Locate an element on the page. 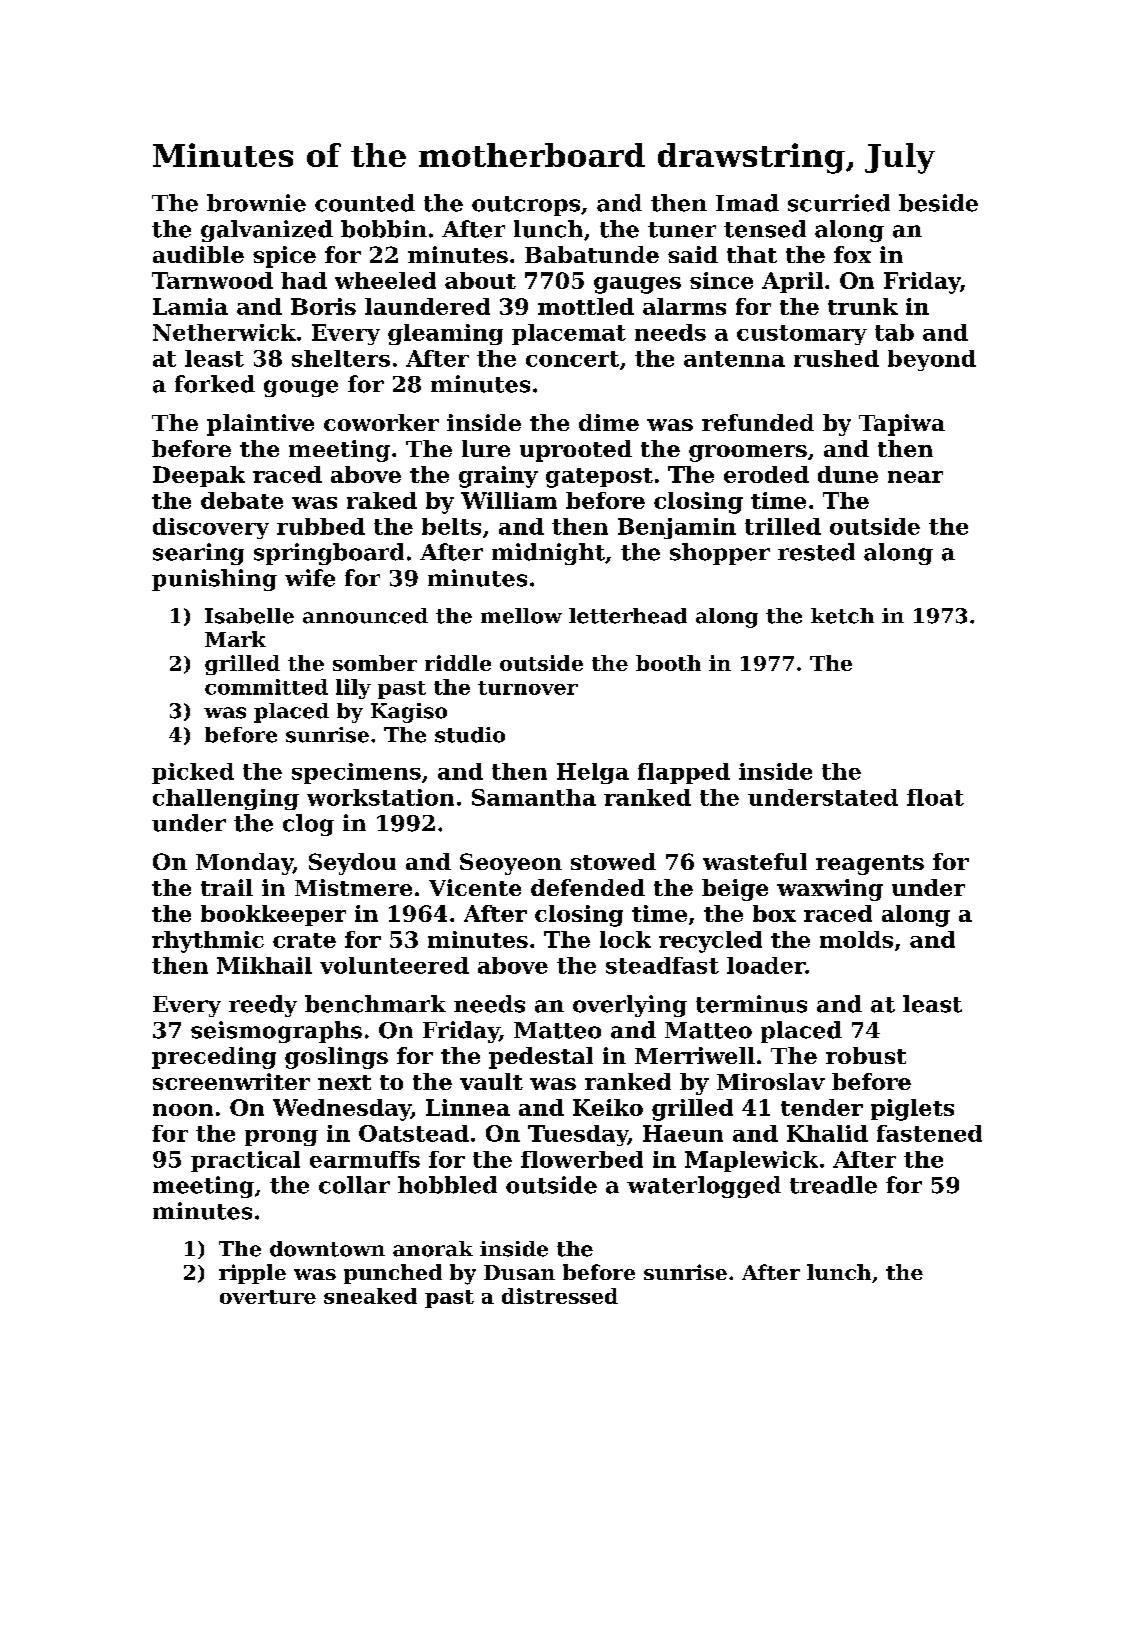 The height and width of the document is (1644, 1135). Boris is located at coordinates (323, 306).
